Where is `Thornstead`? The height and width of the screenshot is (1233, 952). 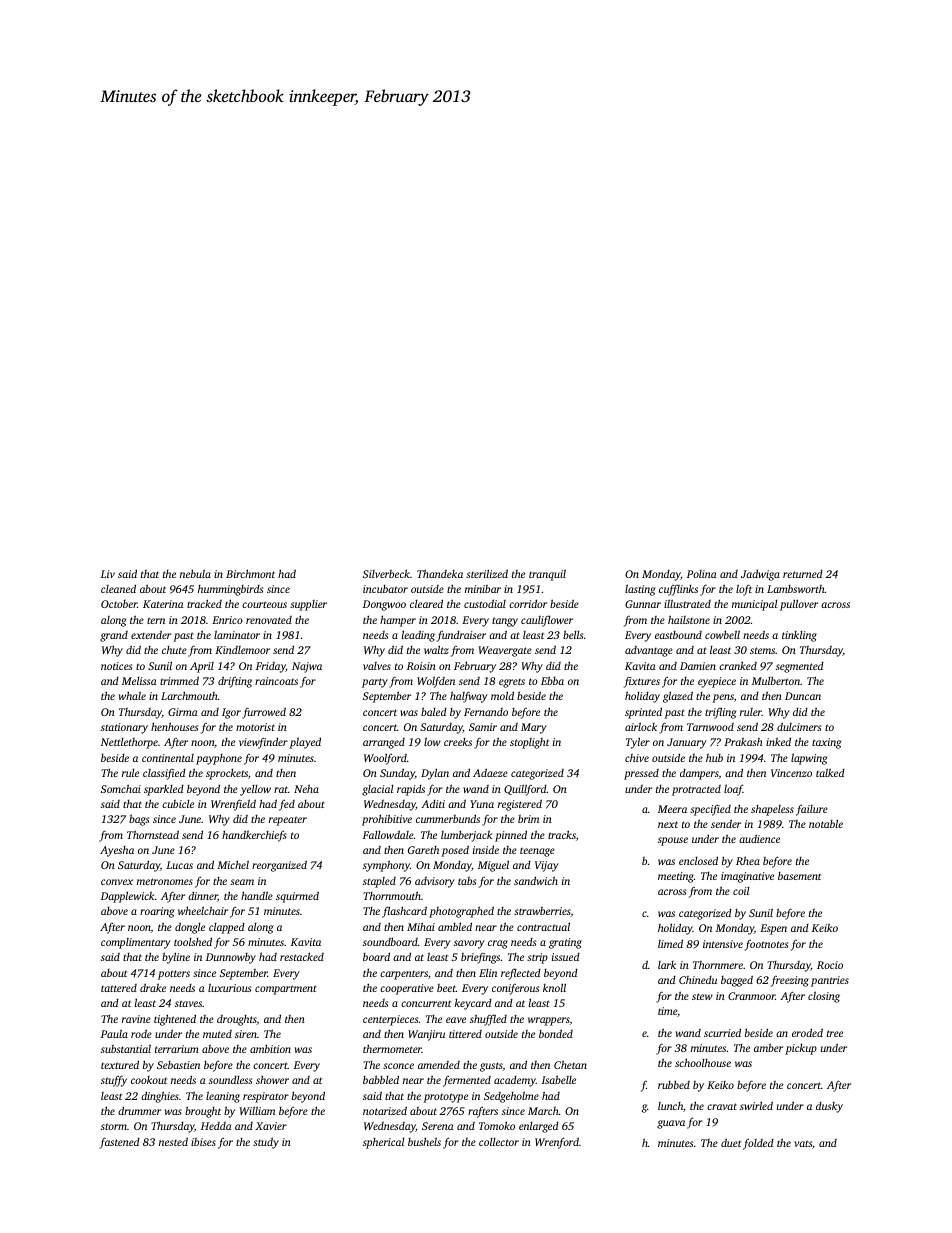 Thornstead is located at coordinates (153, 834).
